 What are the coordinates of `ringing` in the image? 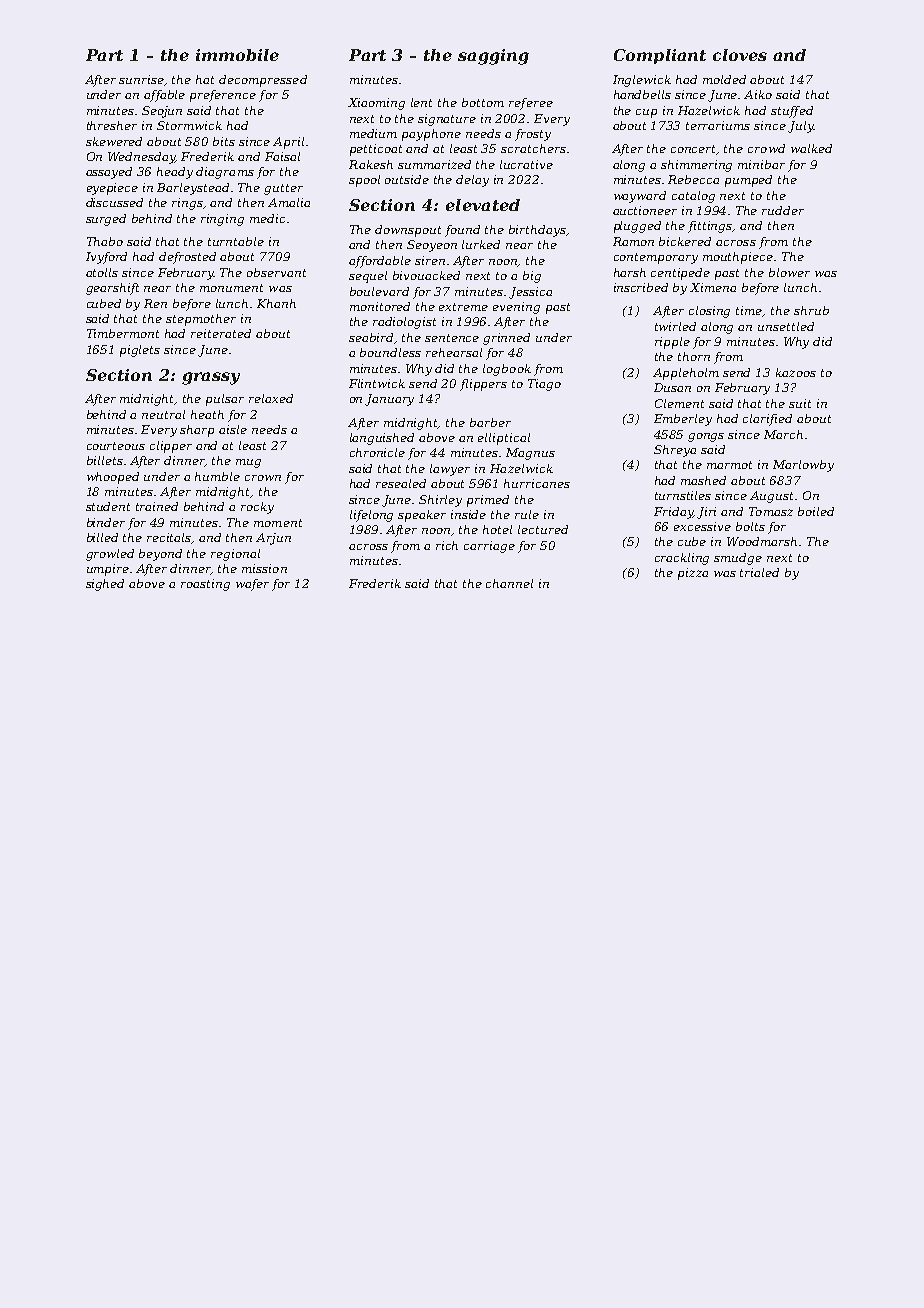 It's located at (222, 220).
